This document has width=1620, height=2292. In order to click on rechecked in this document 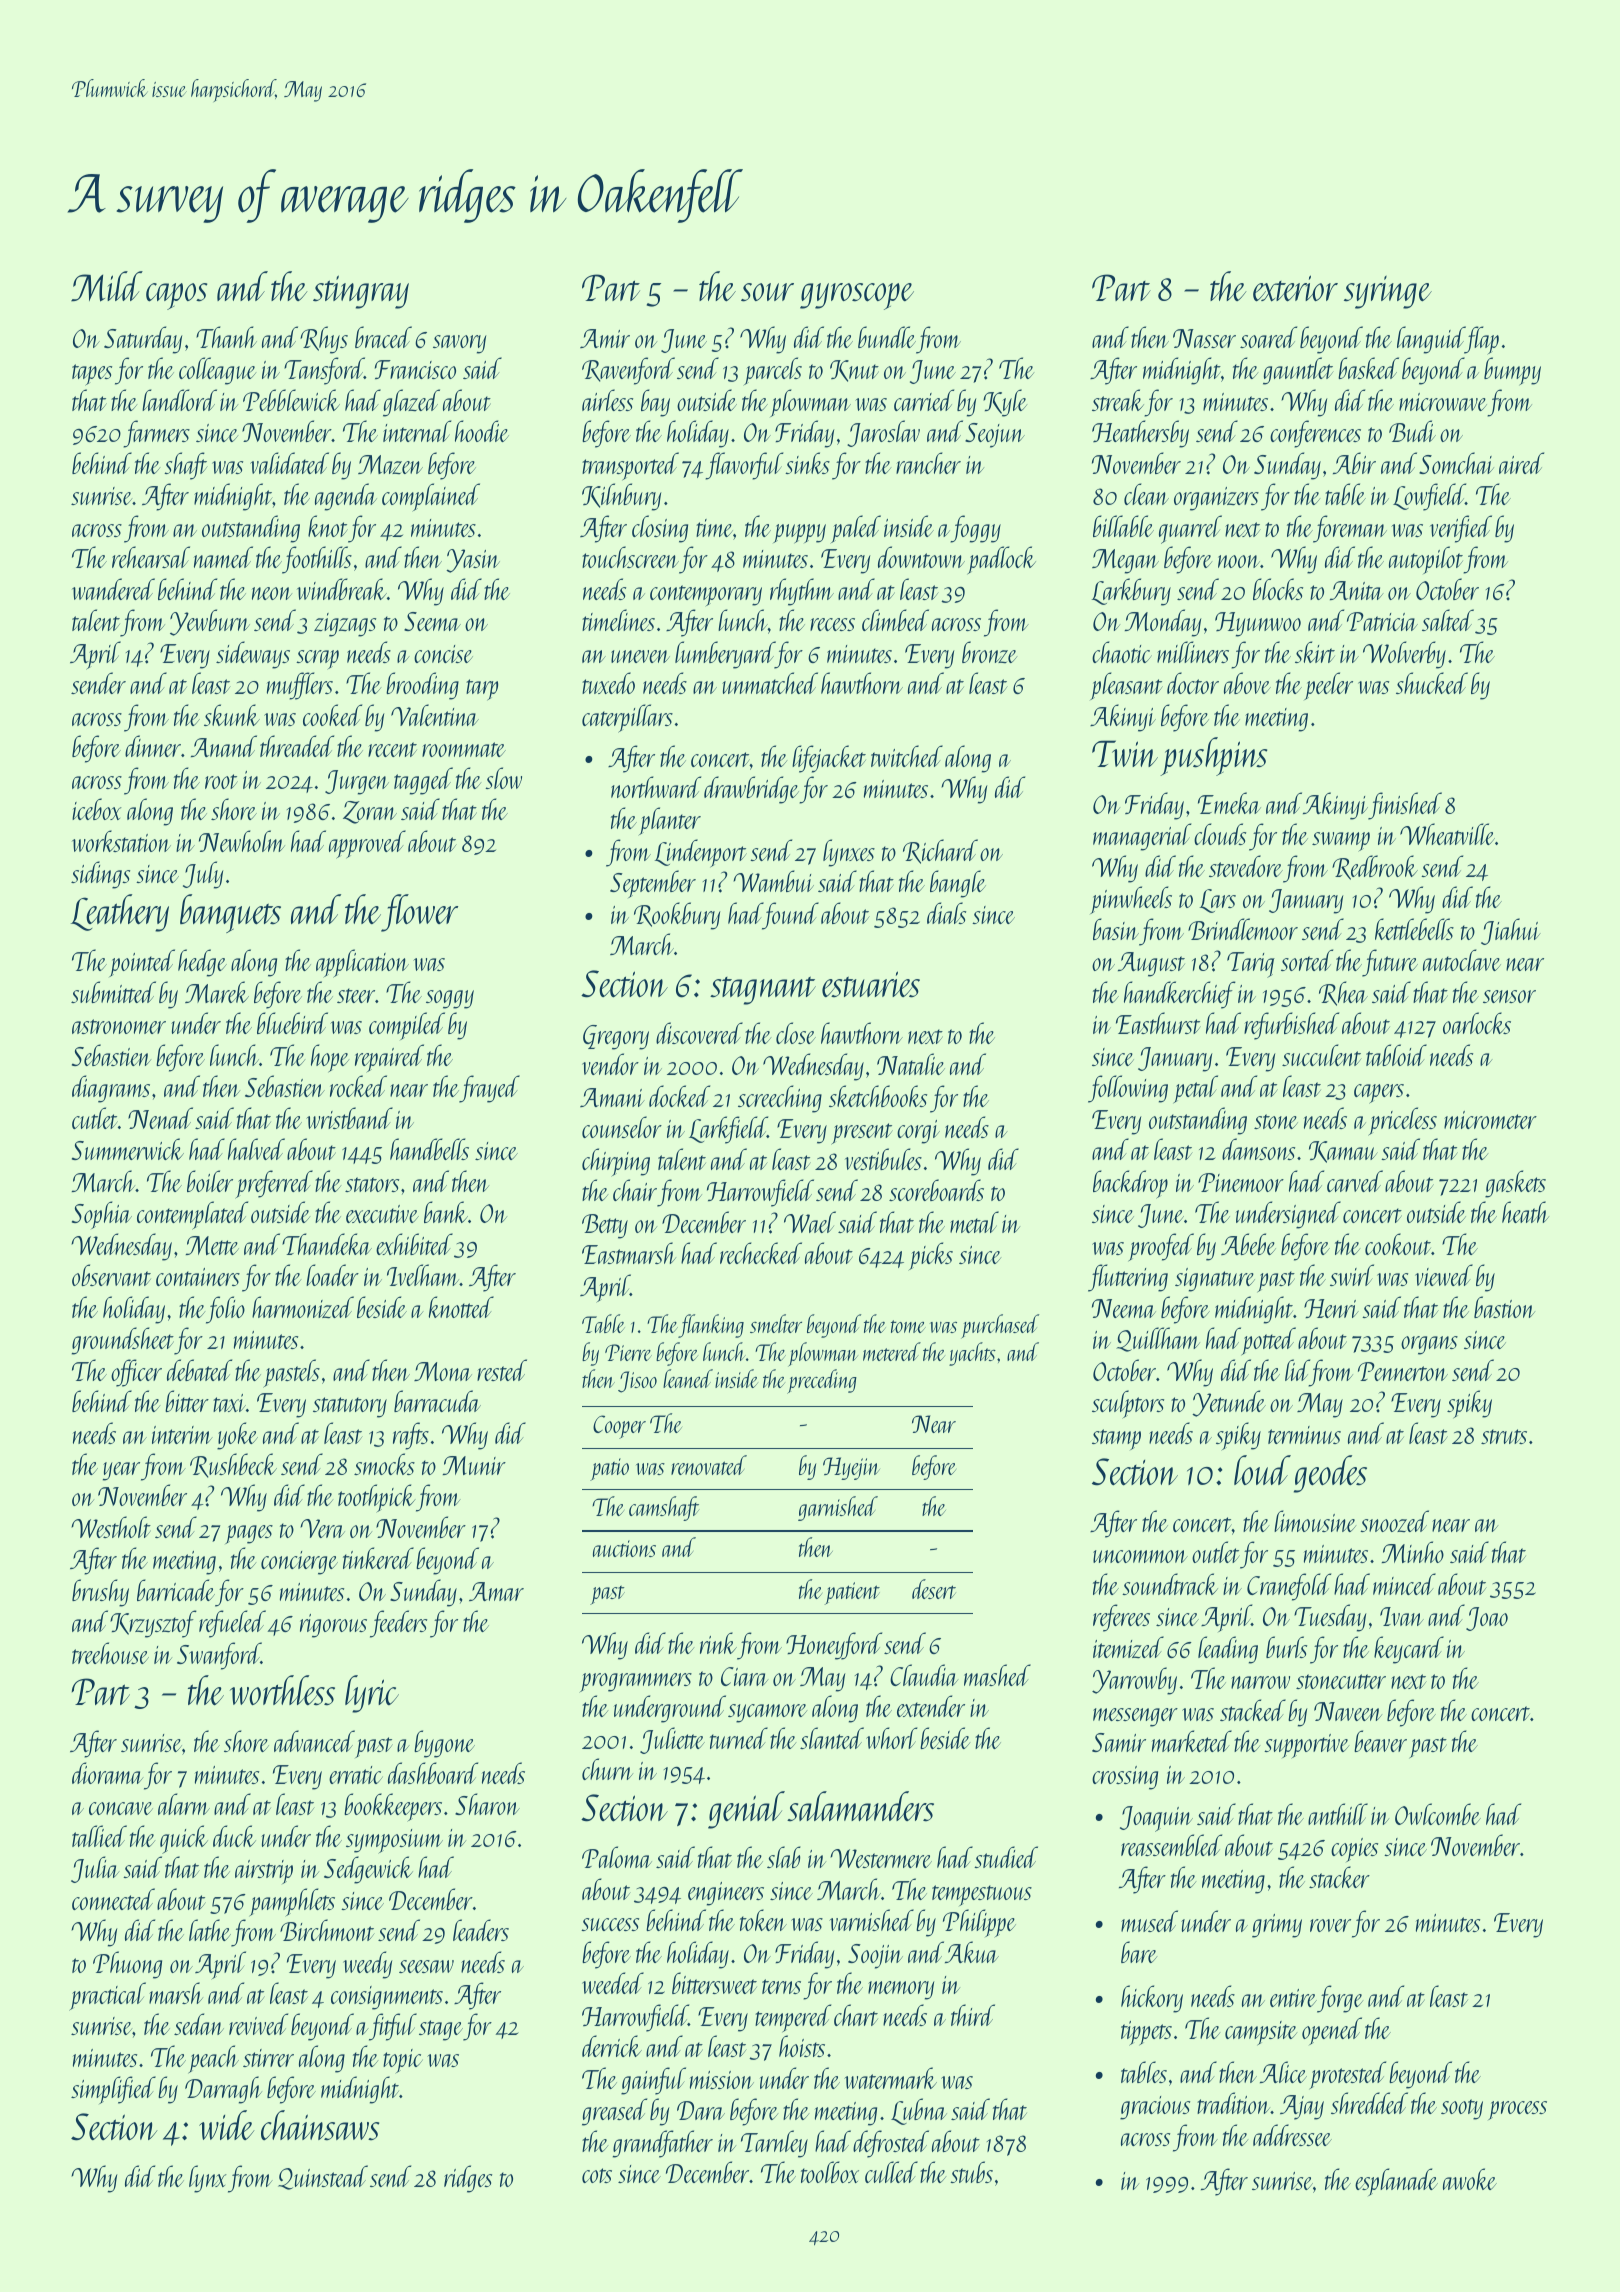, I will do `click(761, 1253)`.
